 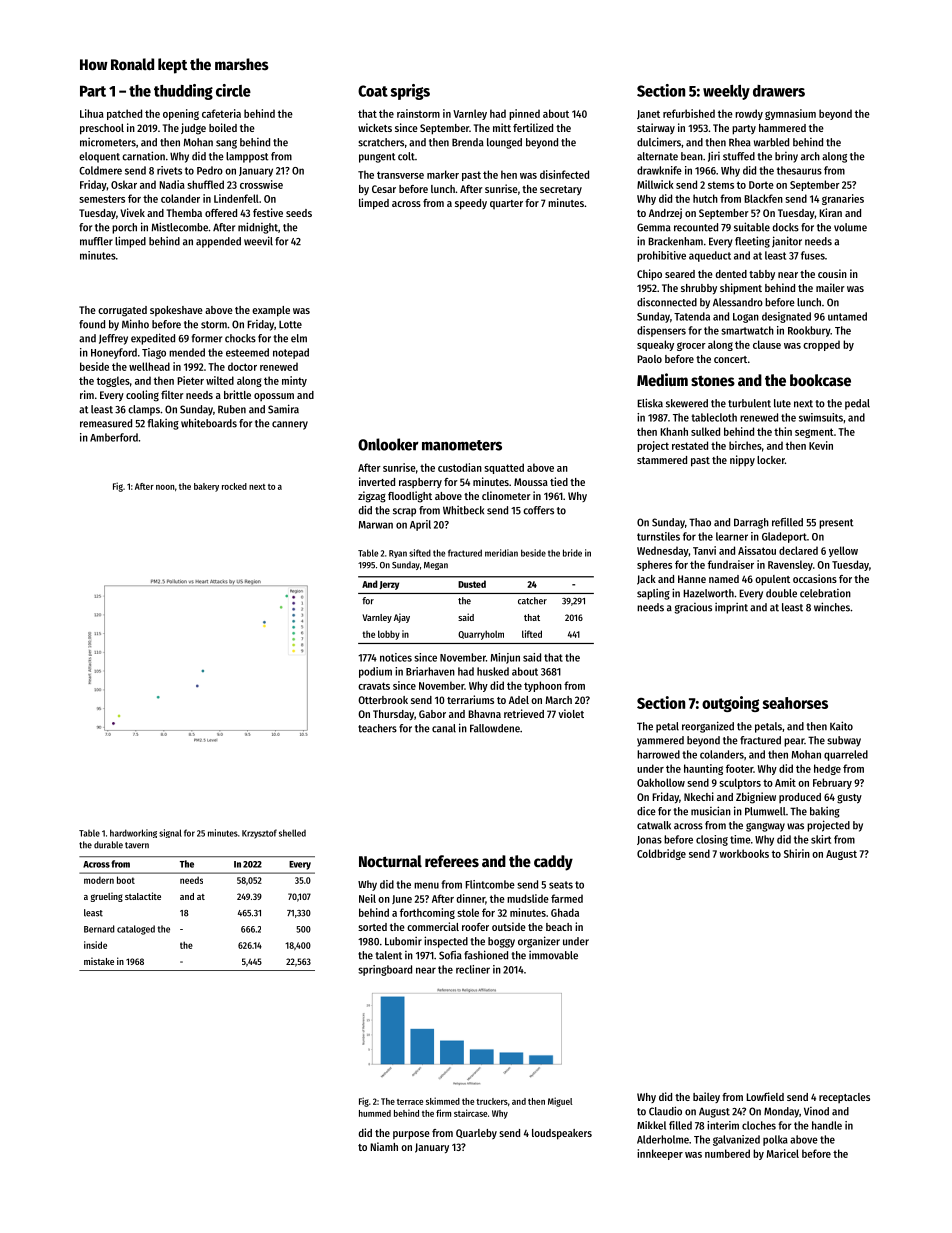 What do you see at coordinates (294, 381) in the page?
I see `minty` at bounding box center [294, 381].
